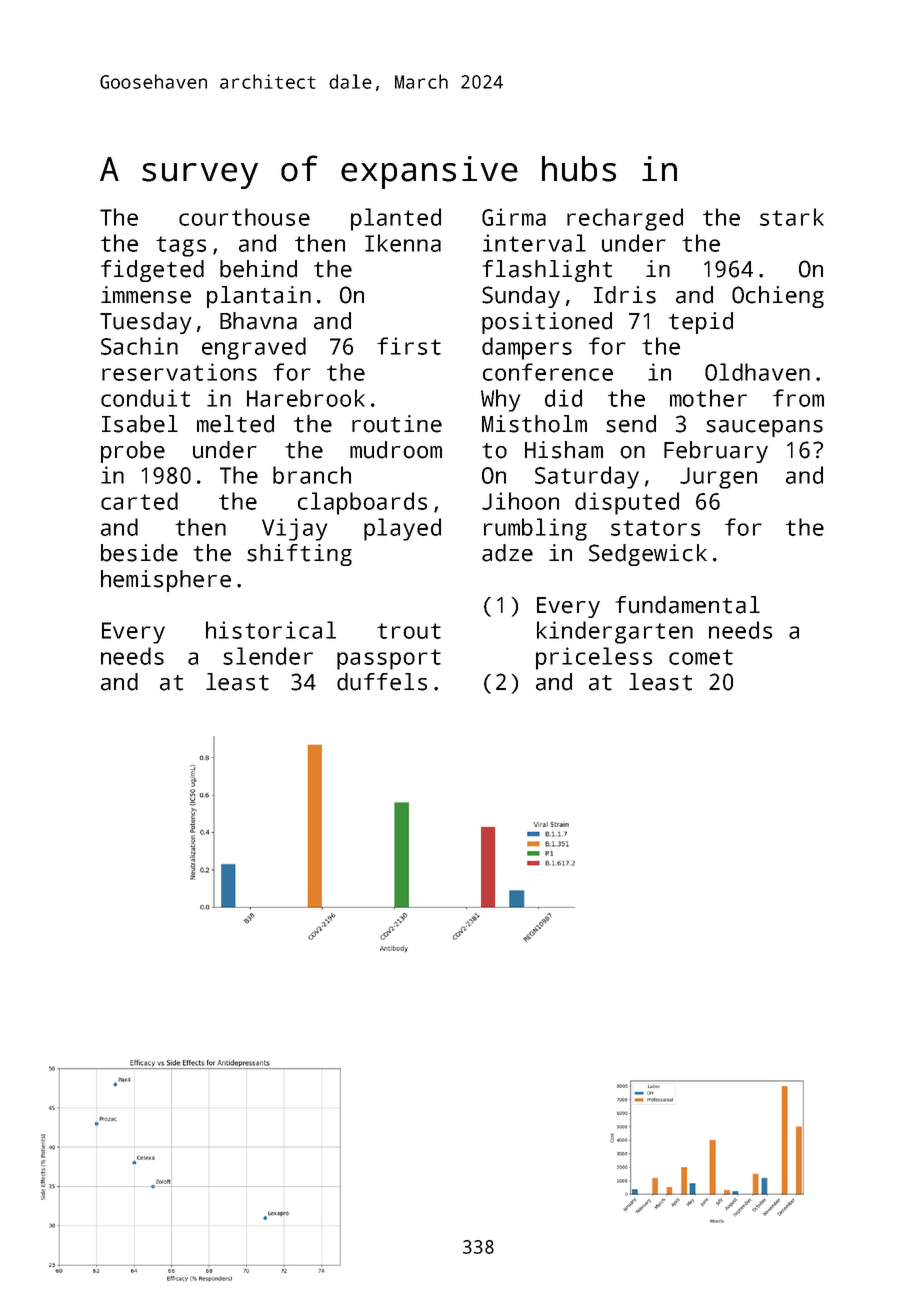 This screenshot has height=1314, width=924. What do you see at coordinates (687, 605) in the screenshot?
I see `fundamental` at bounding box center [687, 605].
